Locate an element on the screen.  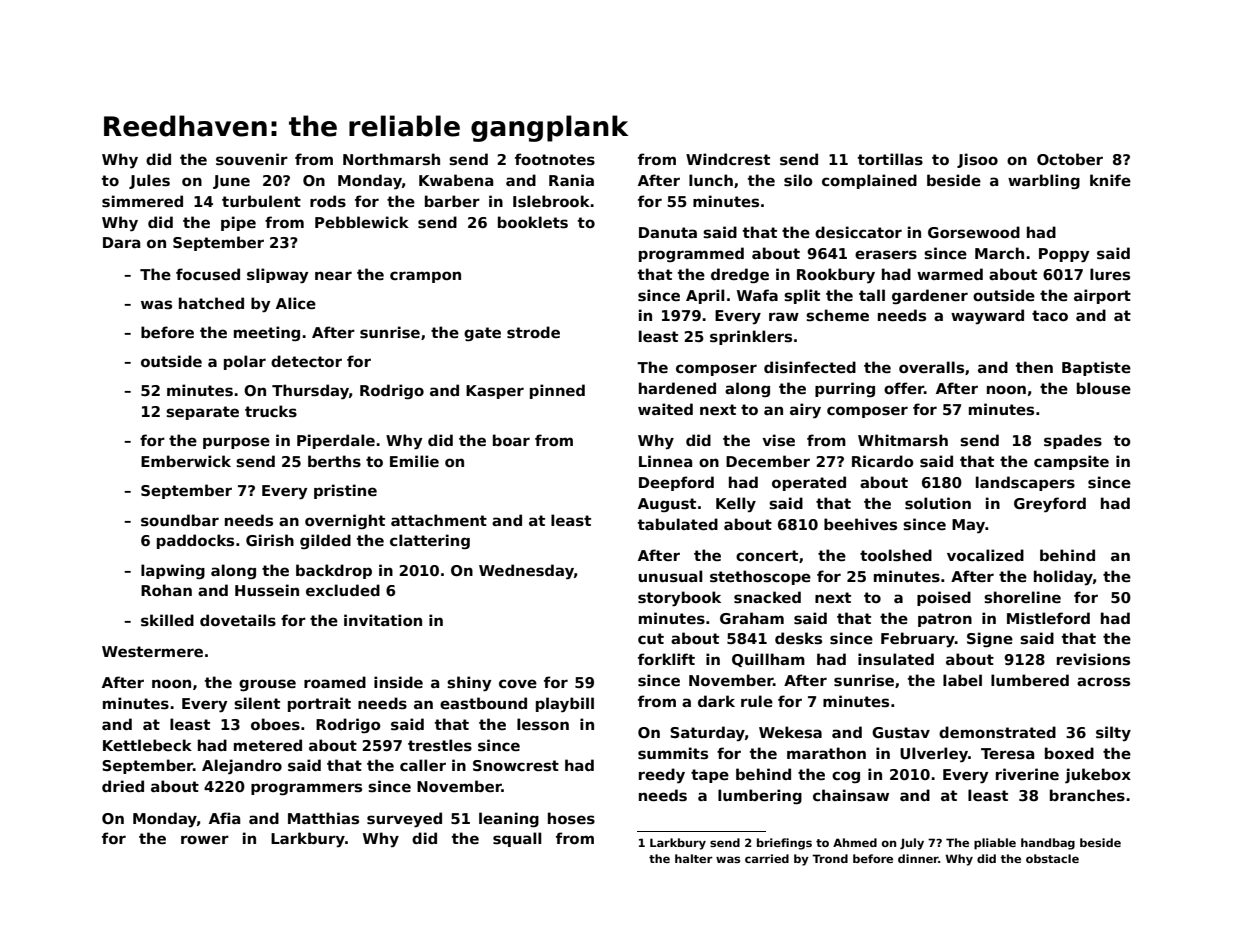
strode is located at coordinates (533, 332).
